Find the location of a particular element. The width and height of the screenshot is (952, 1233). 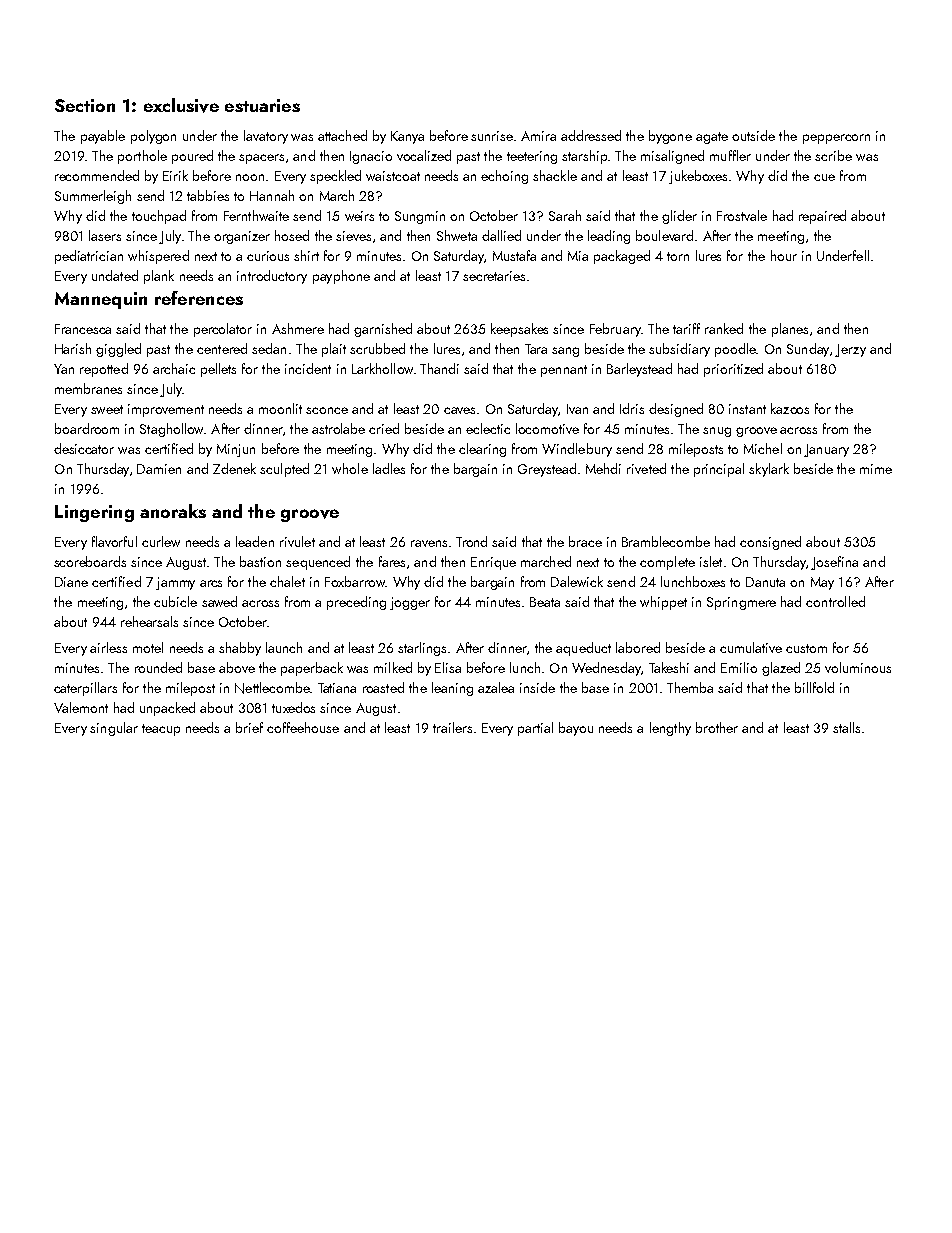

coffeehouse is located at coordinates (303, 727).
